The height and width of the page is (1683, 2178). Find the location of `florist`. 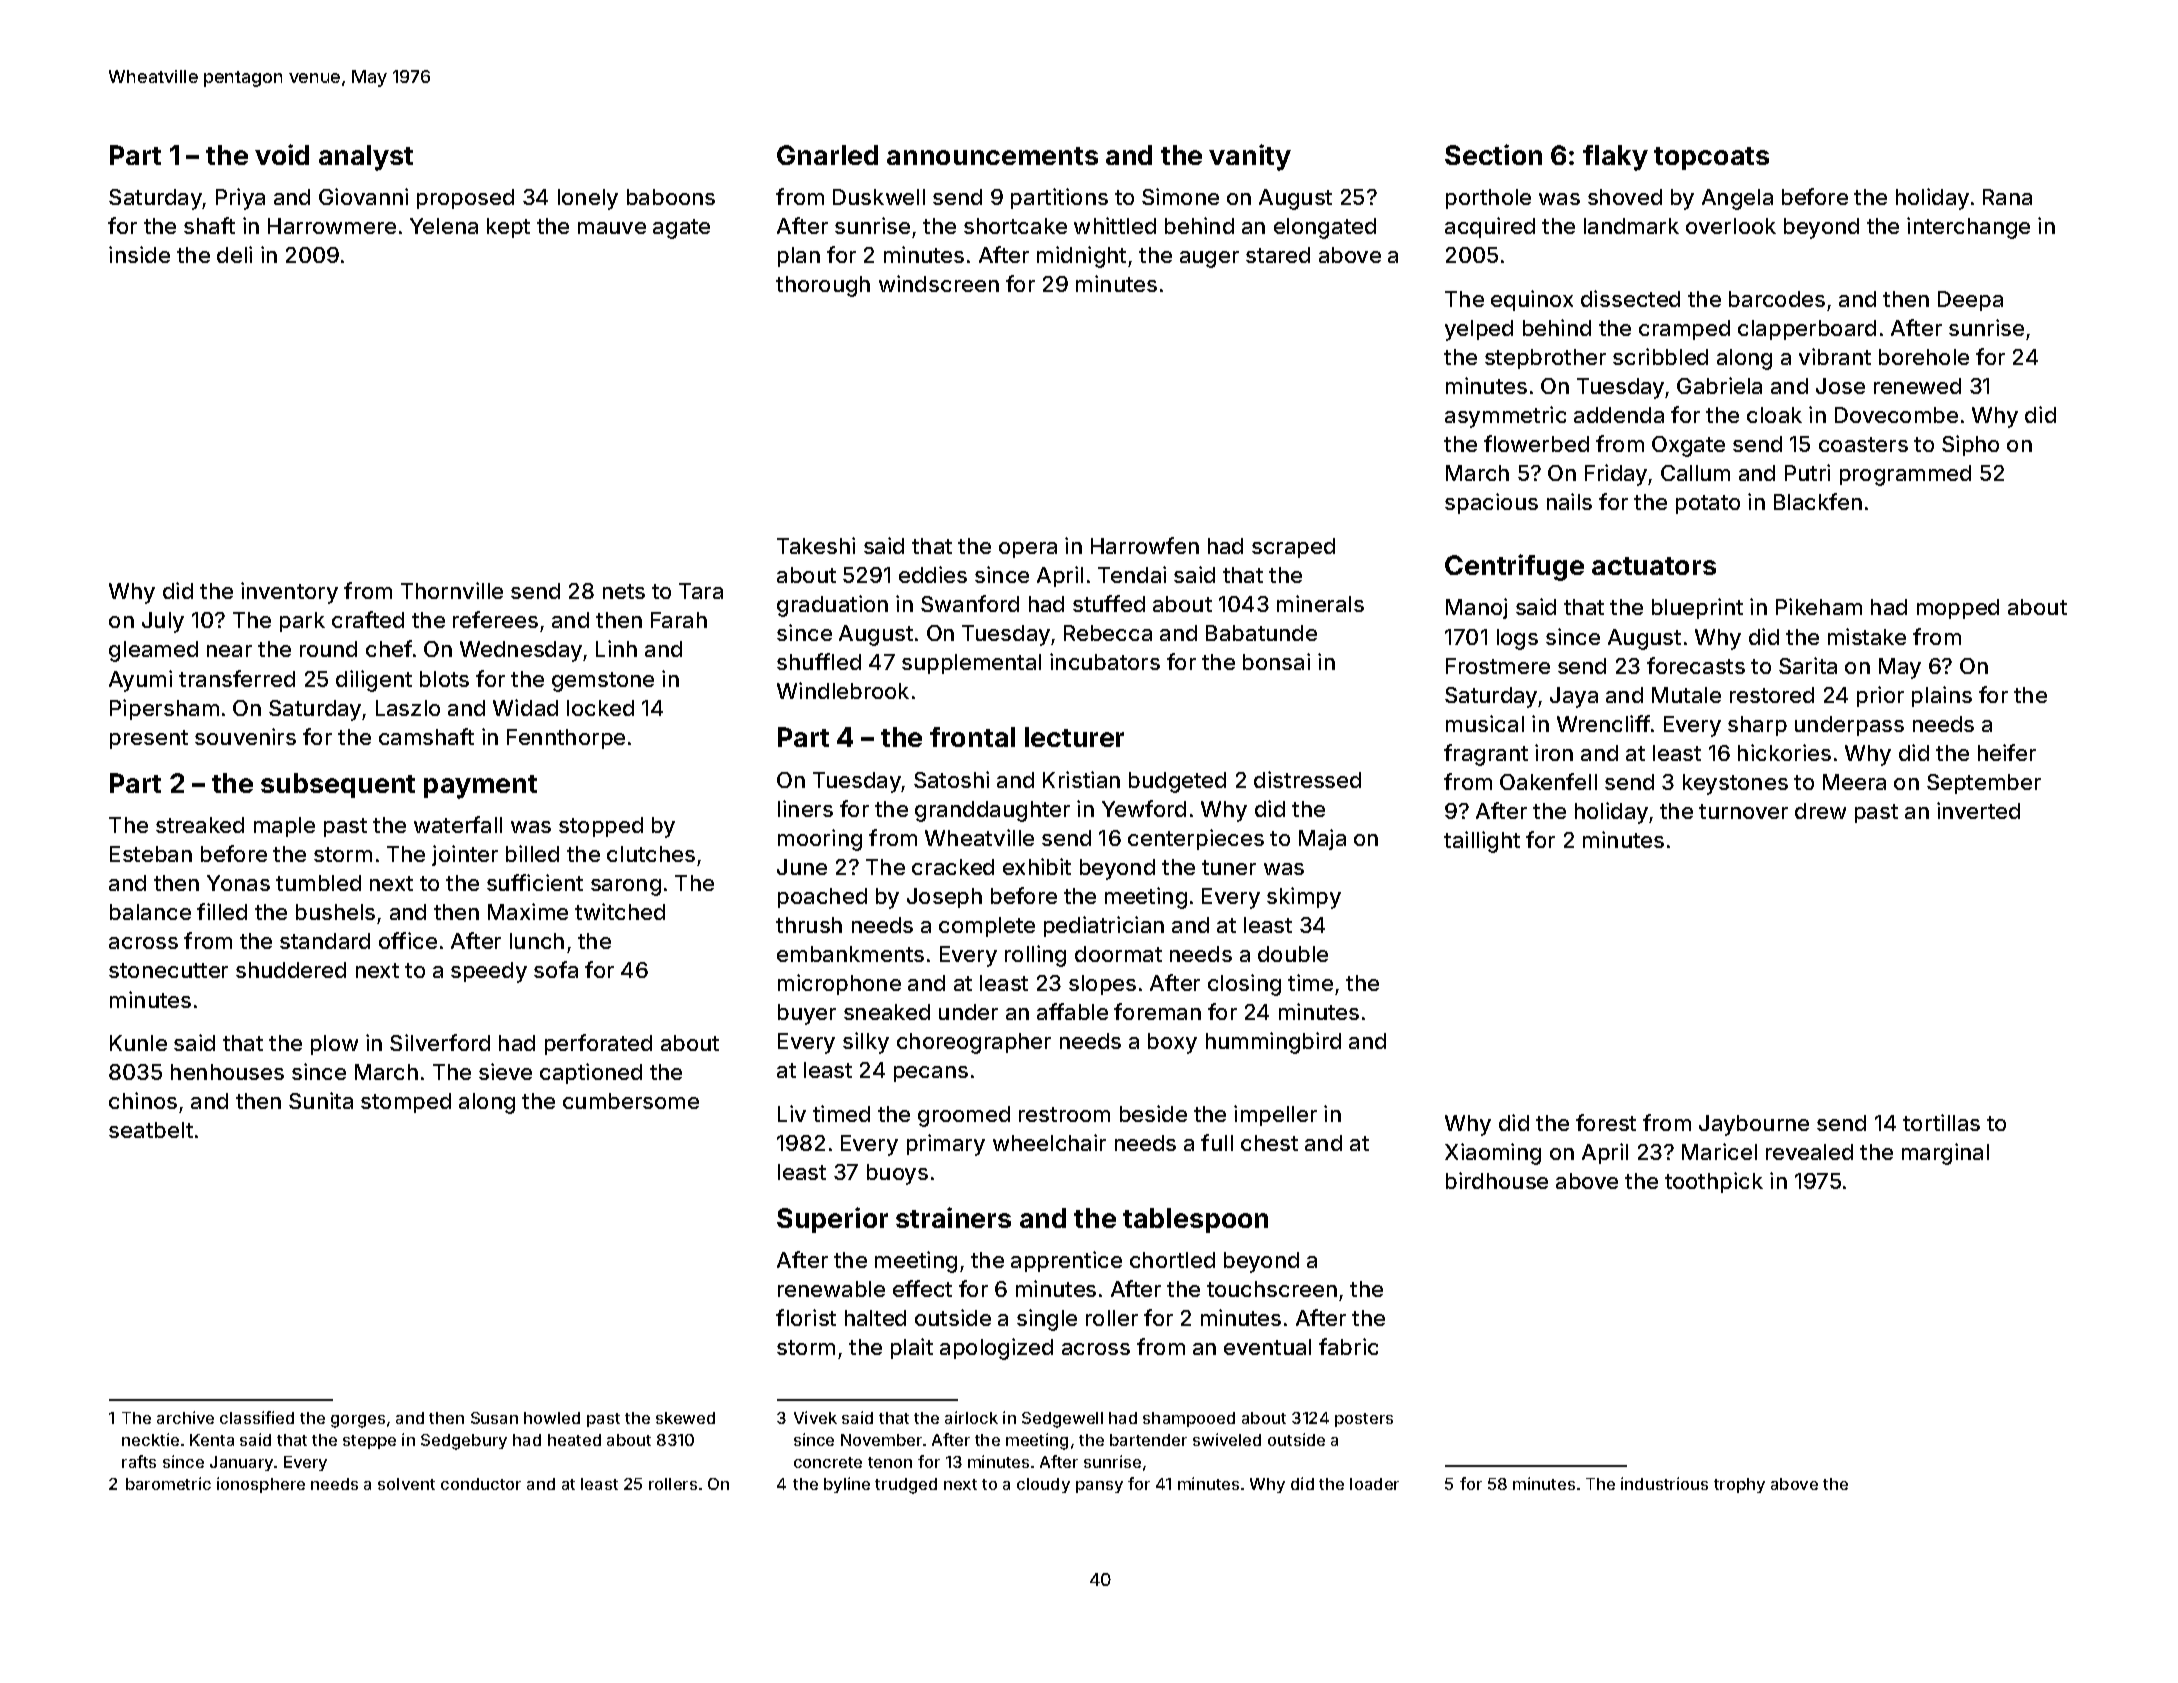

florist is located at coordinates (806, 1317).
